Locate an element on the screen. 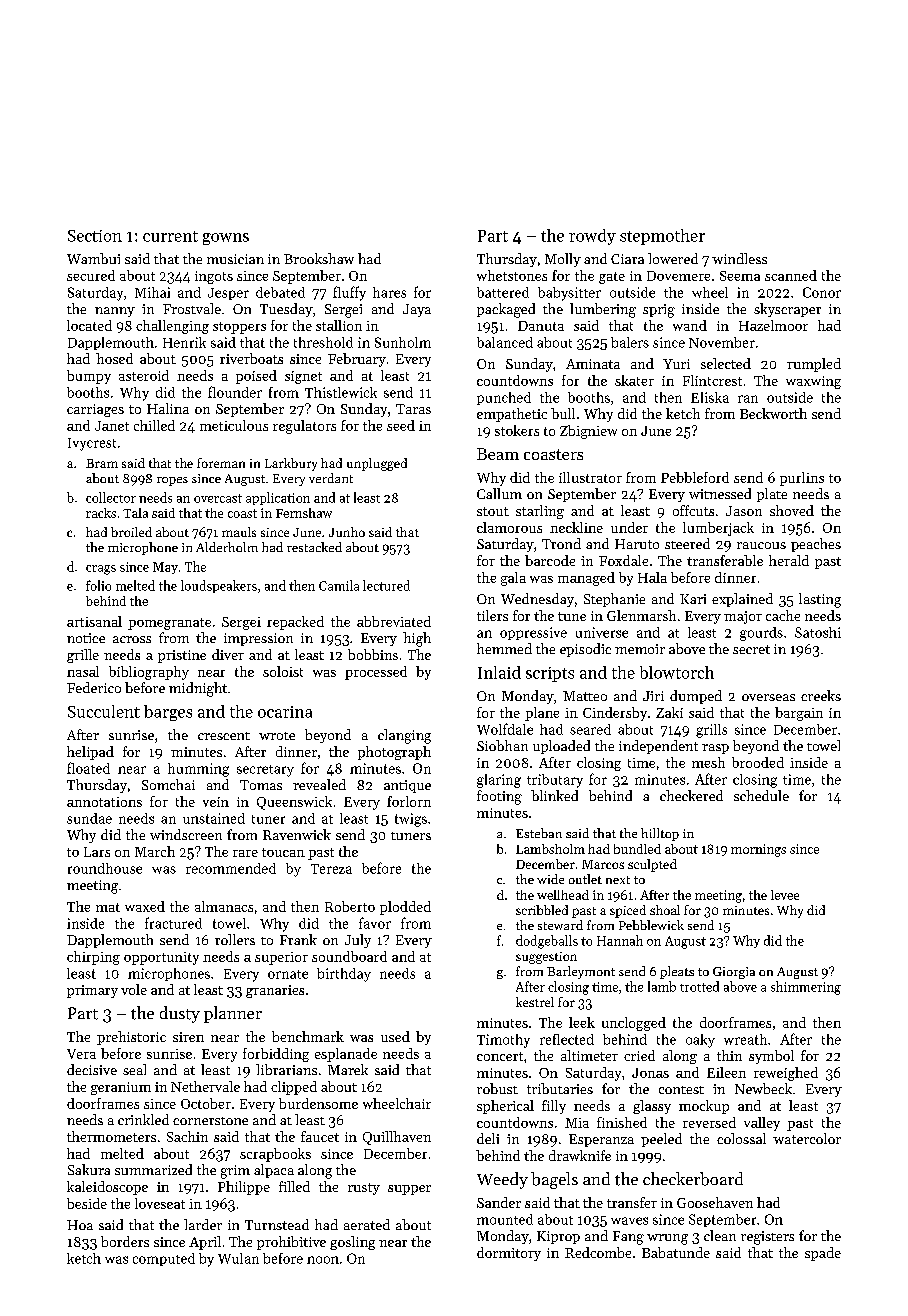  Giorgia is located at coordinates (734, 973).
